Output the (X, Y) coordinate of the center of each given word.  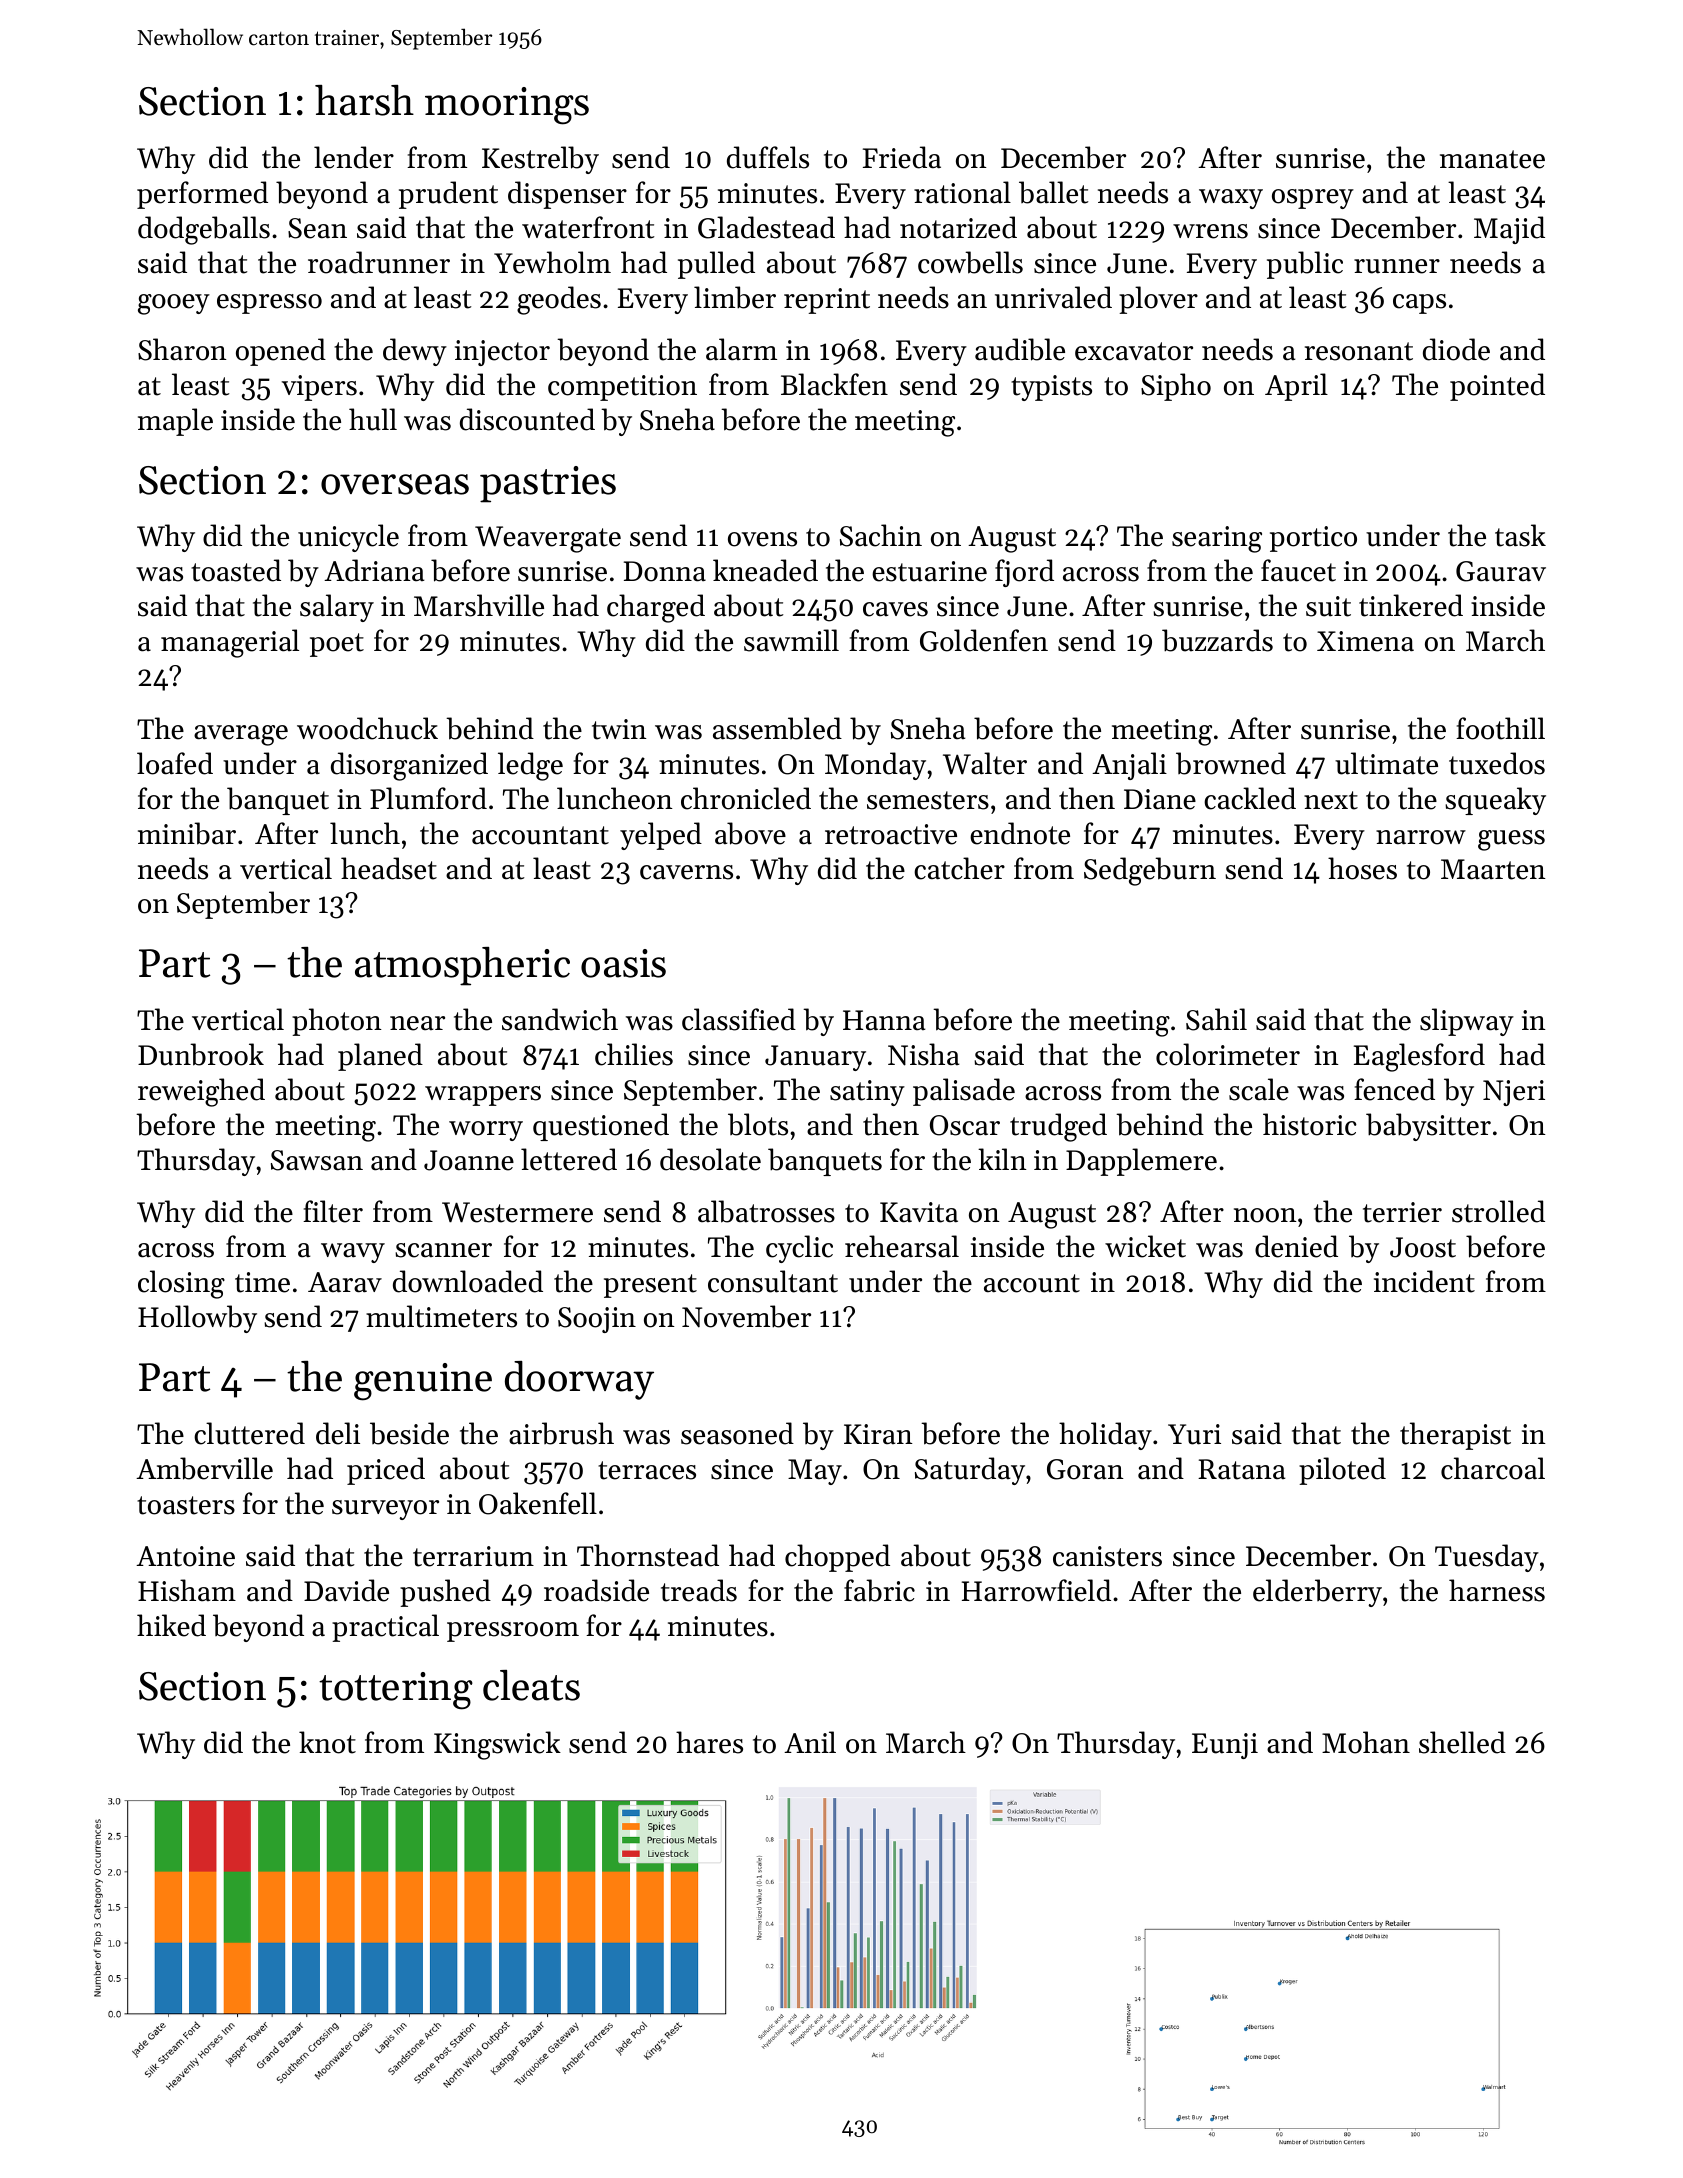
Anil (810, 1742)
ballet (1053, 192)
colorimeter (1228, 1054)
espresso (269, 304)
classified (739, 1019)
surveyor (385, 1510)
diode (1456, 349)
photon (337, 1022)
